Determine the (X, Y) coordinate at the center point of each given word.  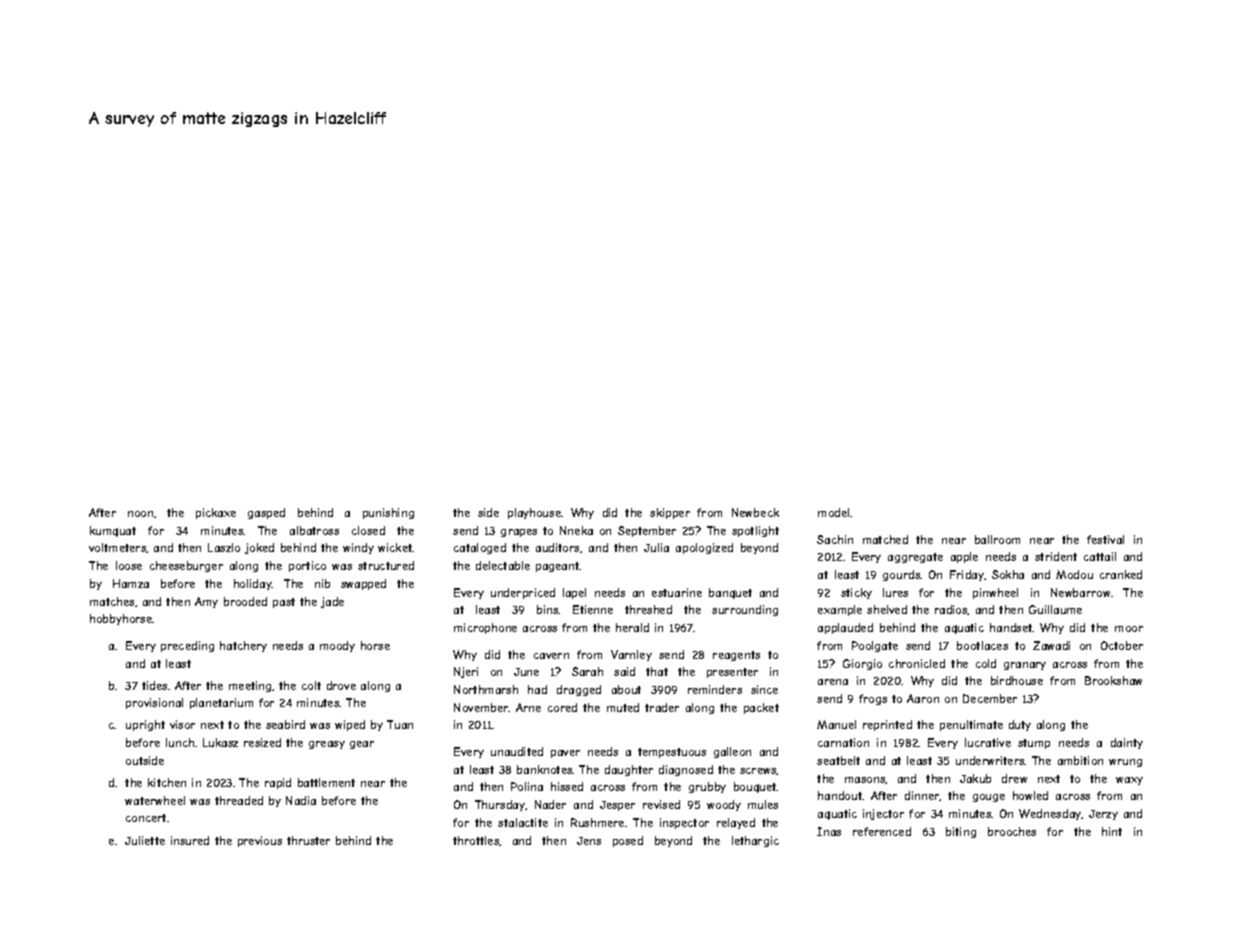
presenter (732, 673)
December (990, 698)
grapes (519, 533)
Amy (206, 602)
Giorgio (862, 664)
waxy (1129, 781)
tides (154, 685)
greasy (327, 745)
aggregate (915, 558)
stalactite (523, 822)
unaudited (517, 751)
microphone (485, 628)
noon (140, 514)
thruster (308, 840)
